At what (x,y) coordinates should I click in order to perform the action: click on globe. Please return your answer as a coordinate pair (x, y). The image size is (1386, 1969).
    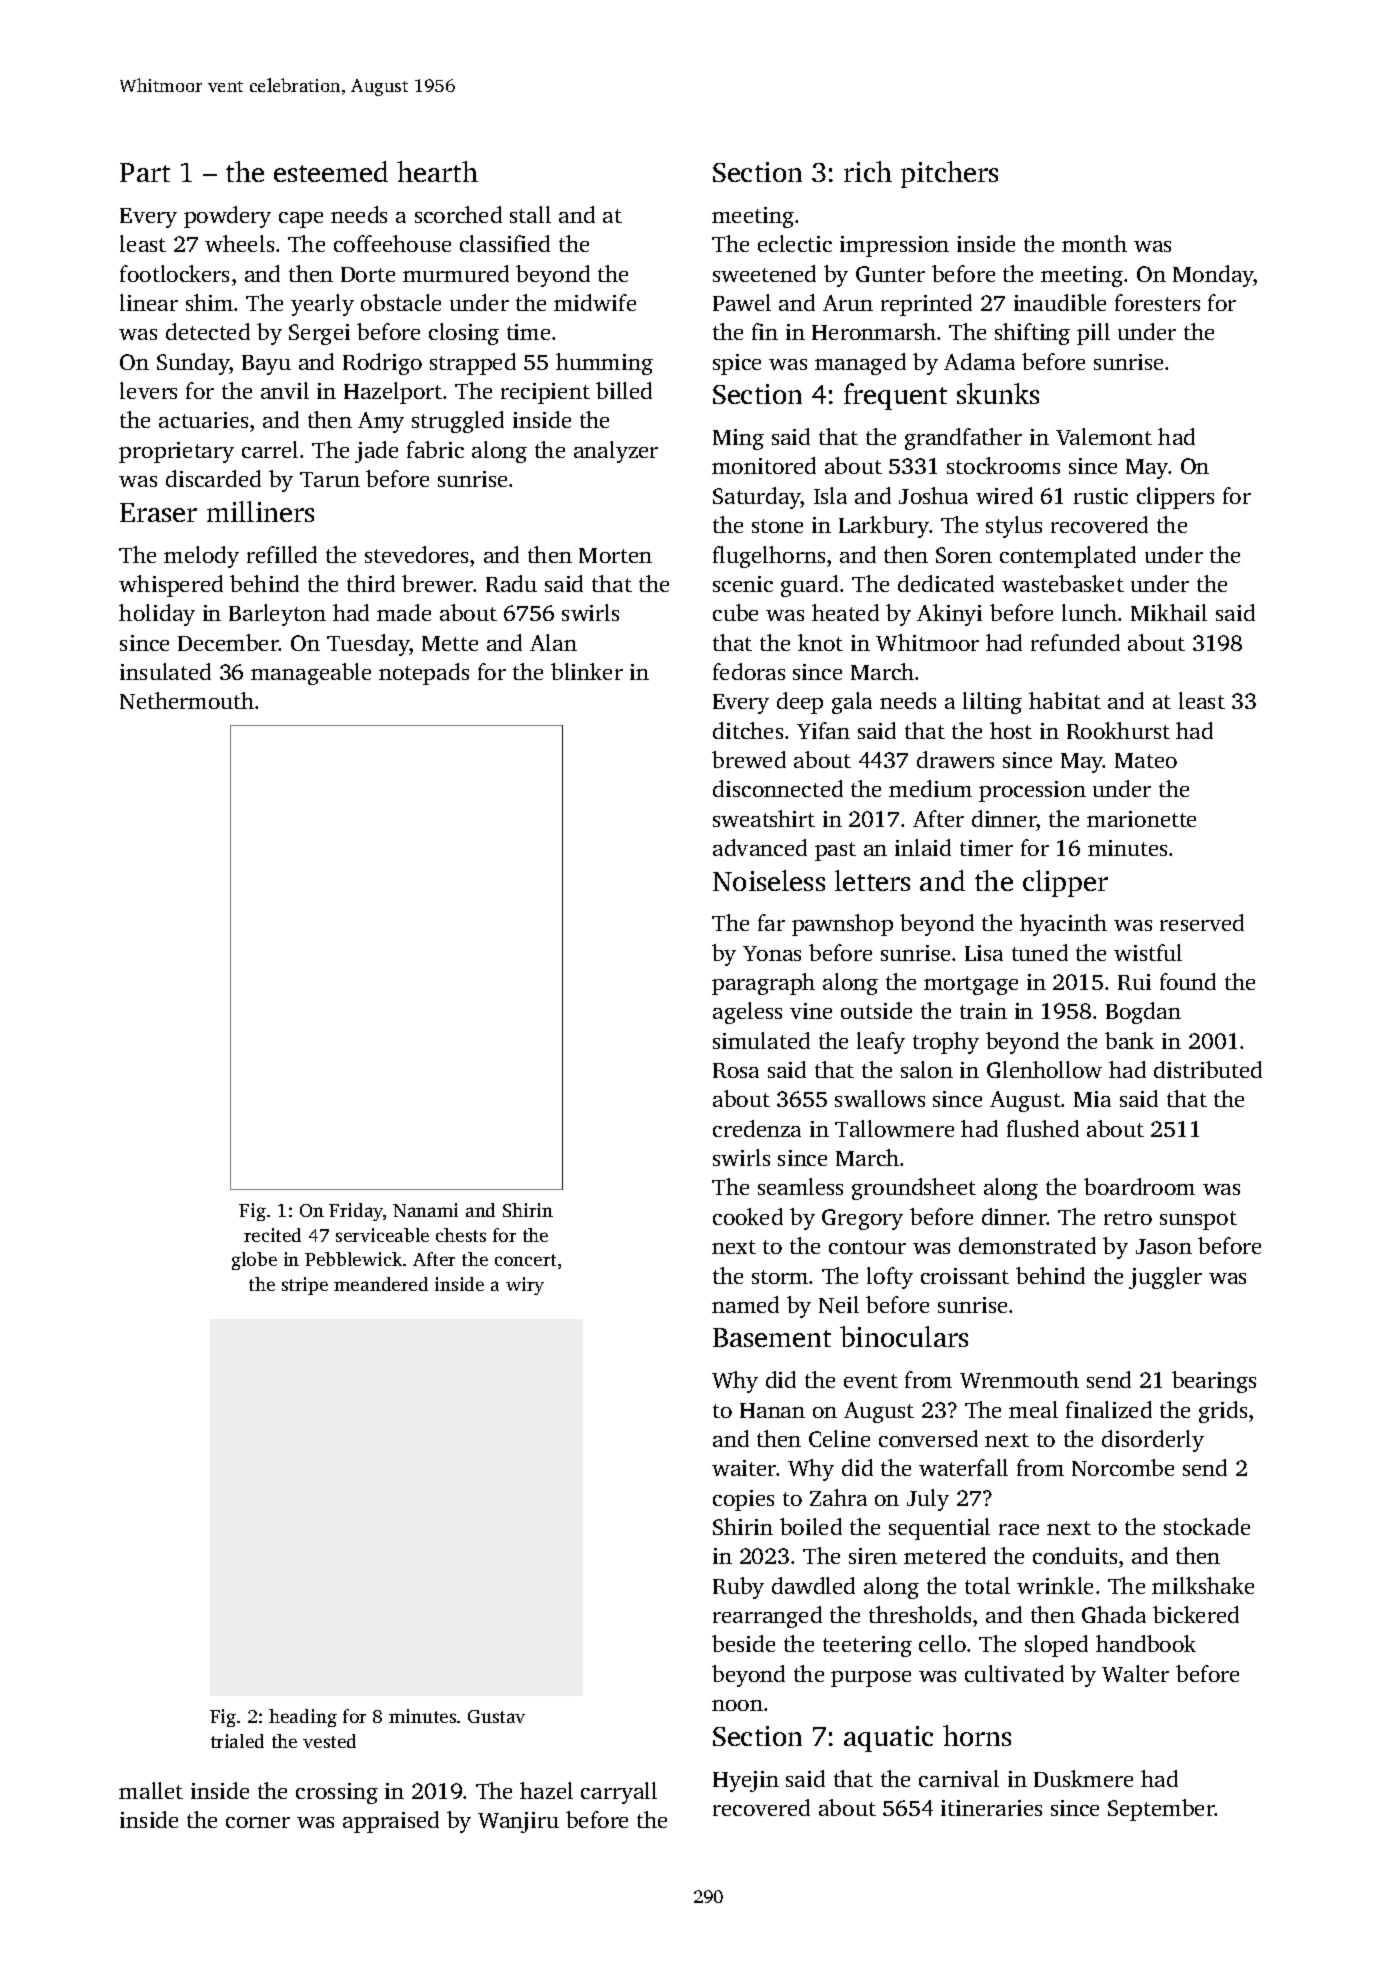
    Looking at the image, I should click on (254, 1261).
